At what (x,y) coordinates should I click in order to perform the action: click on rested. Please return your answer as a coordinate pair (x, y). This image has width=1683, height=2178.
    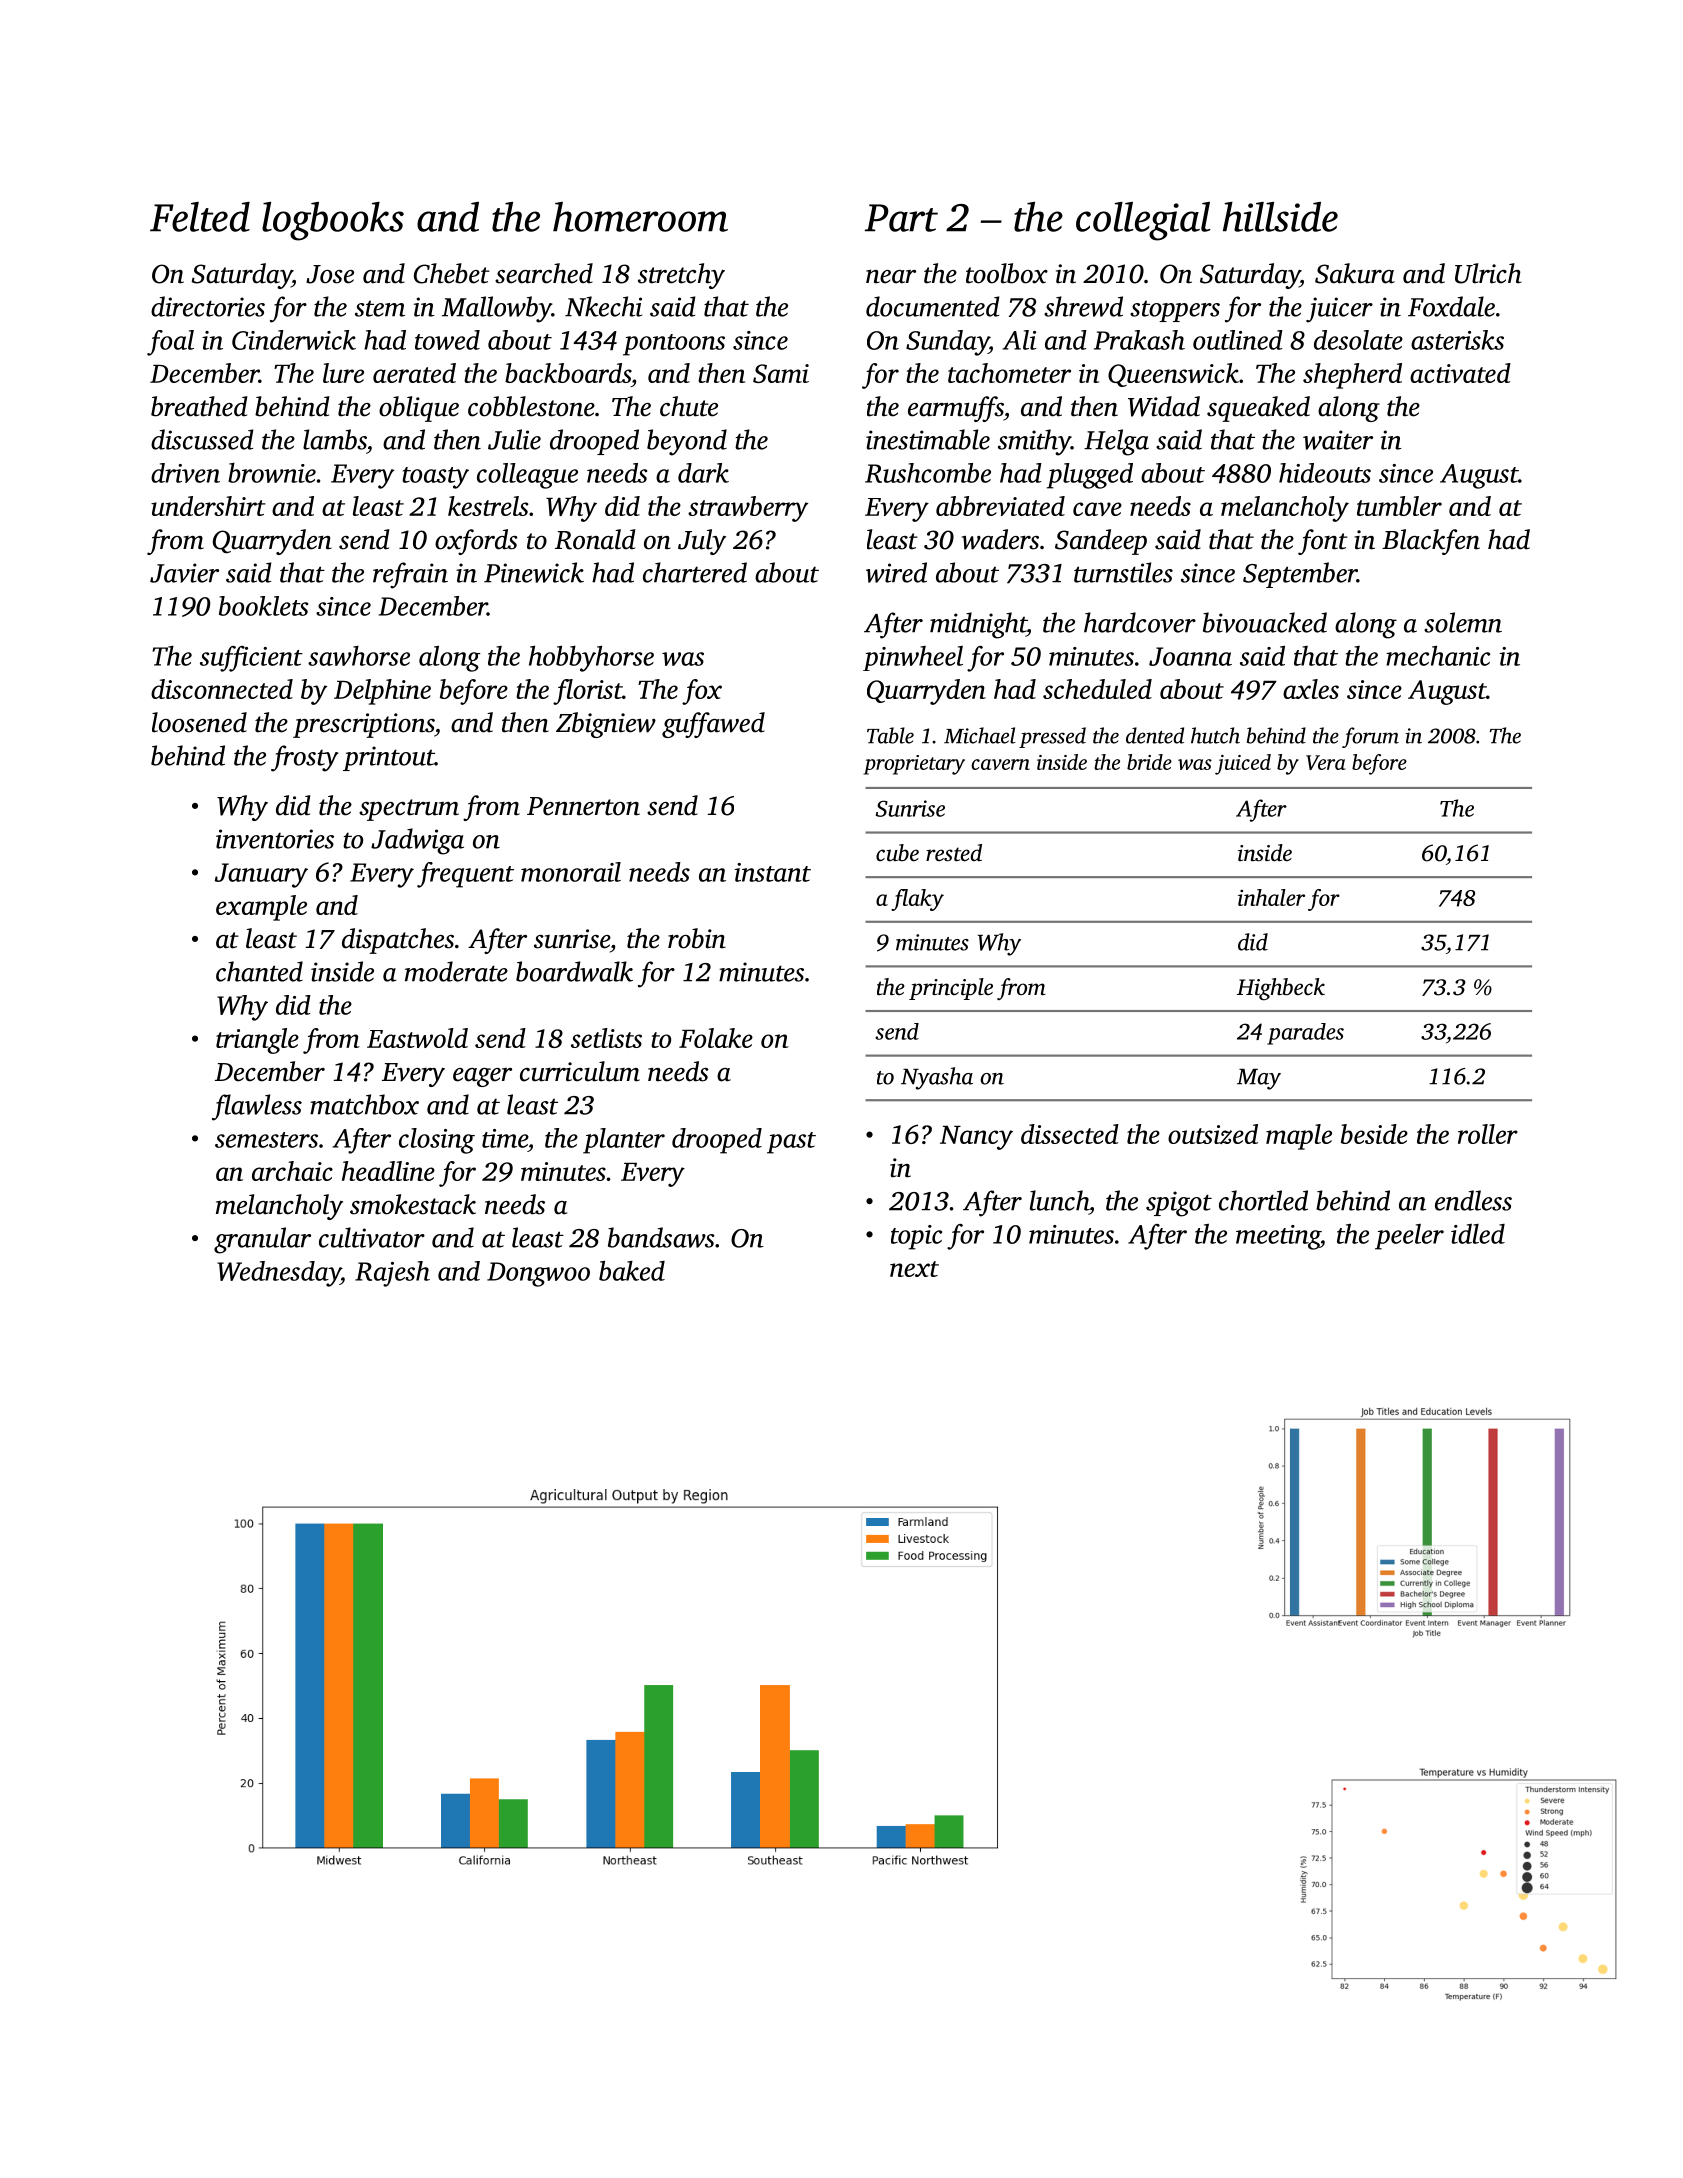
    Looking at the image, I should click on (954, 853).
